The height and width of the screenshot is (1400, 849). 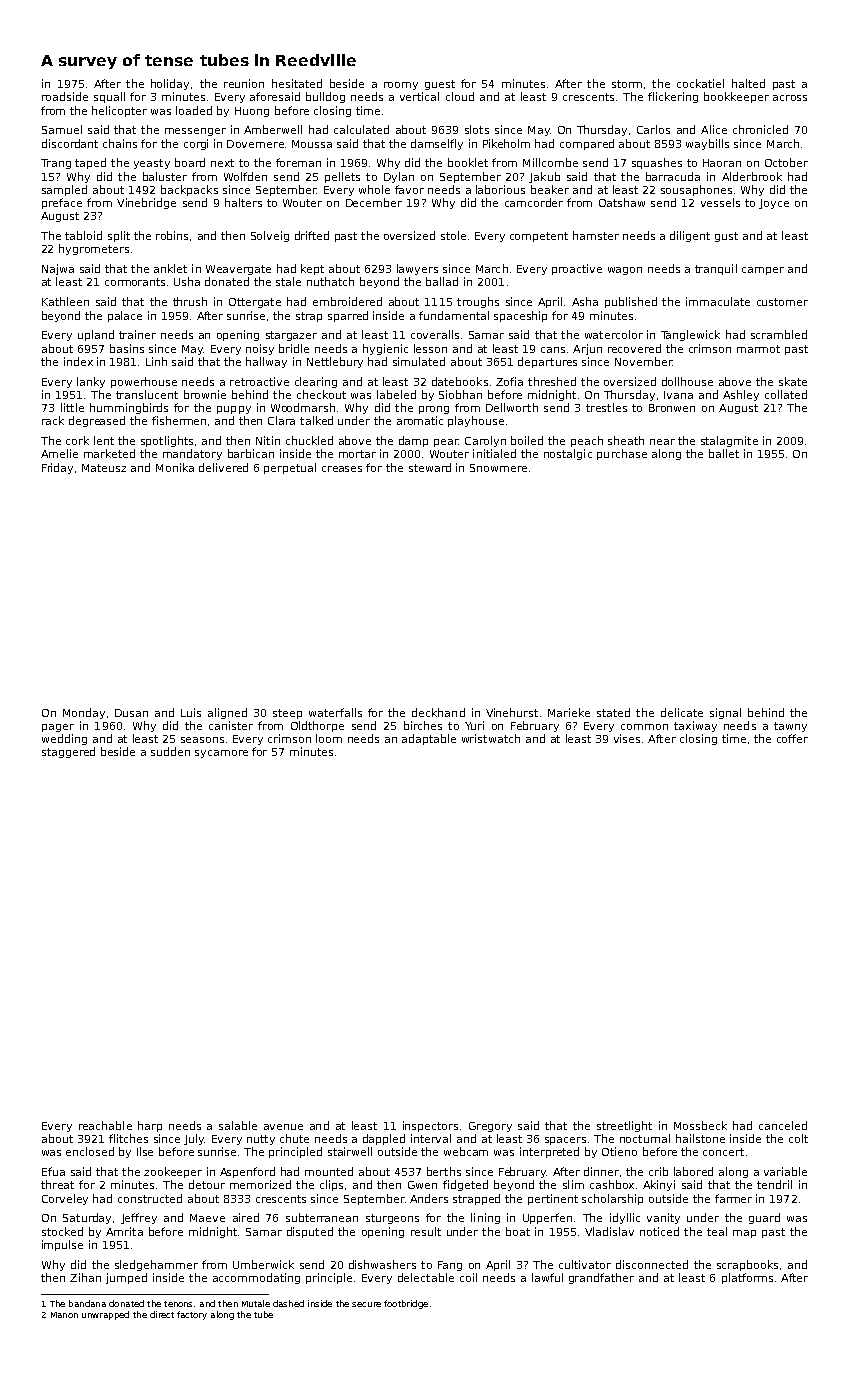 I want to click on spacers, so click(x=565, y=1141).
